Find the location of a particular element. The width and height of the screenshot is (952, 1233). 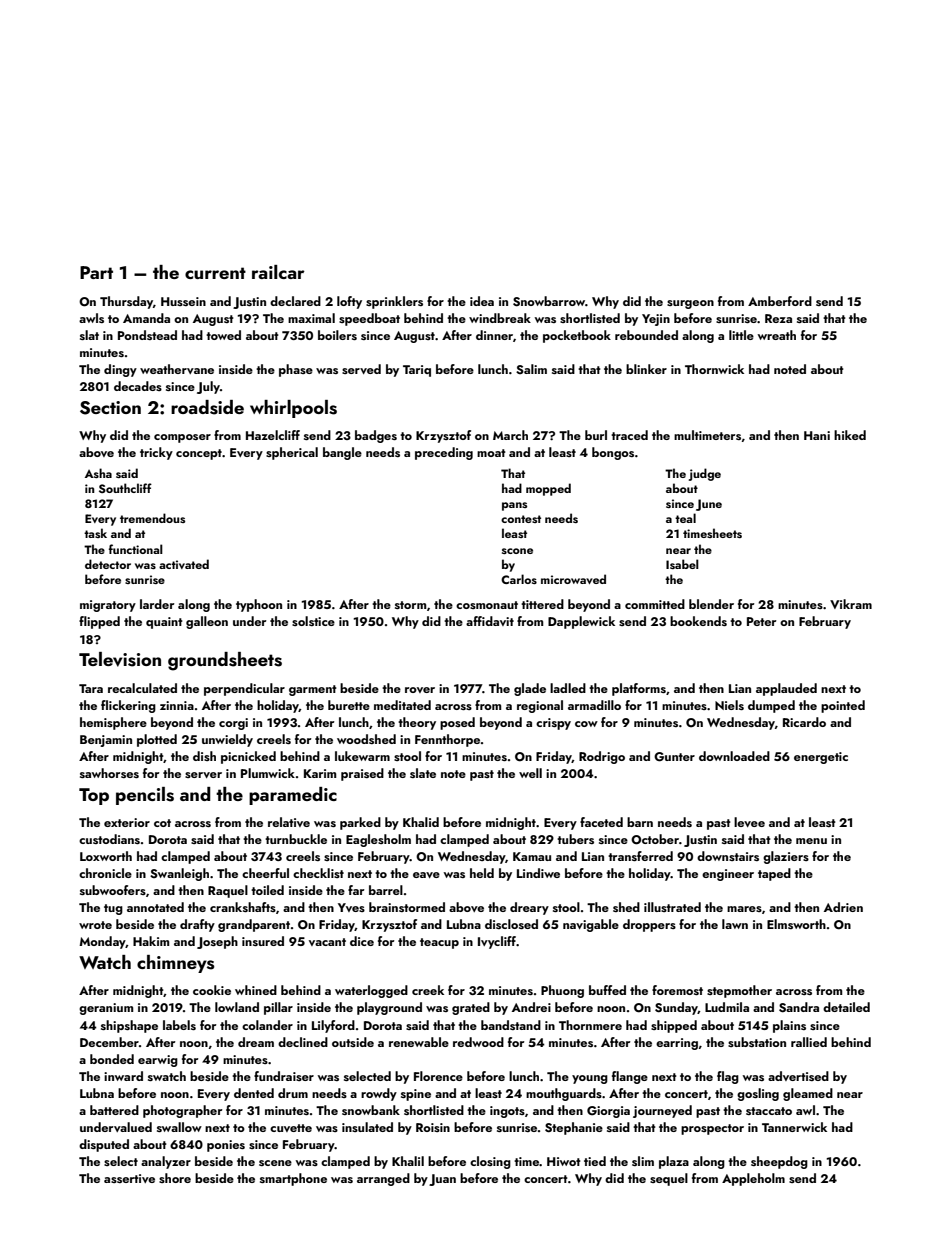

scone is located at coordinates (517, 551).
